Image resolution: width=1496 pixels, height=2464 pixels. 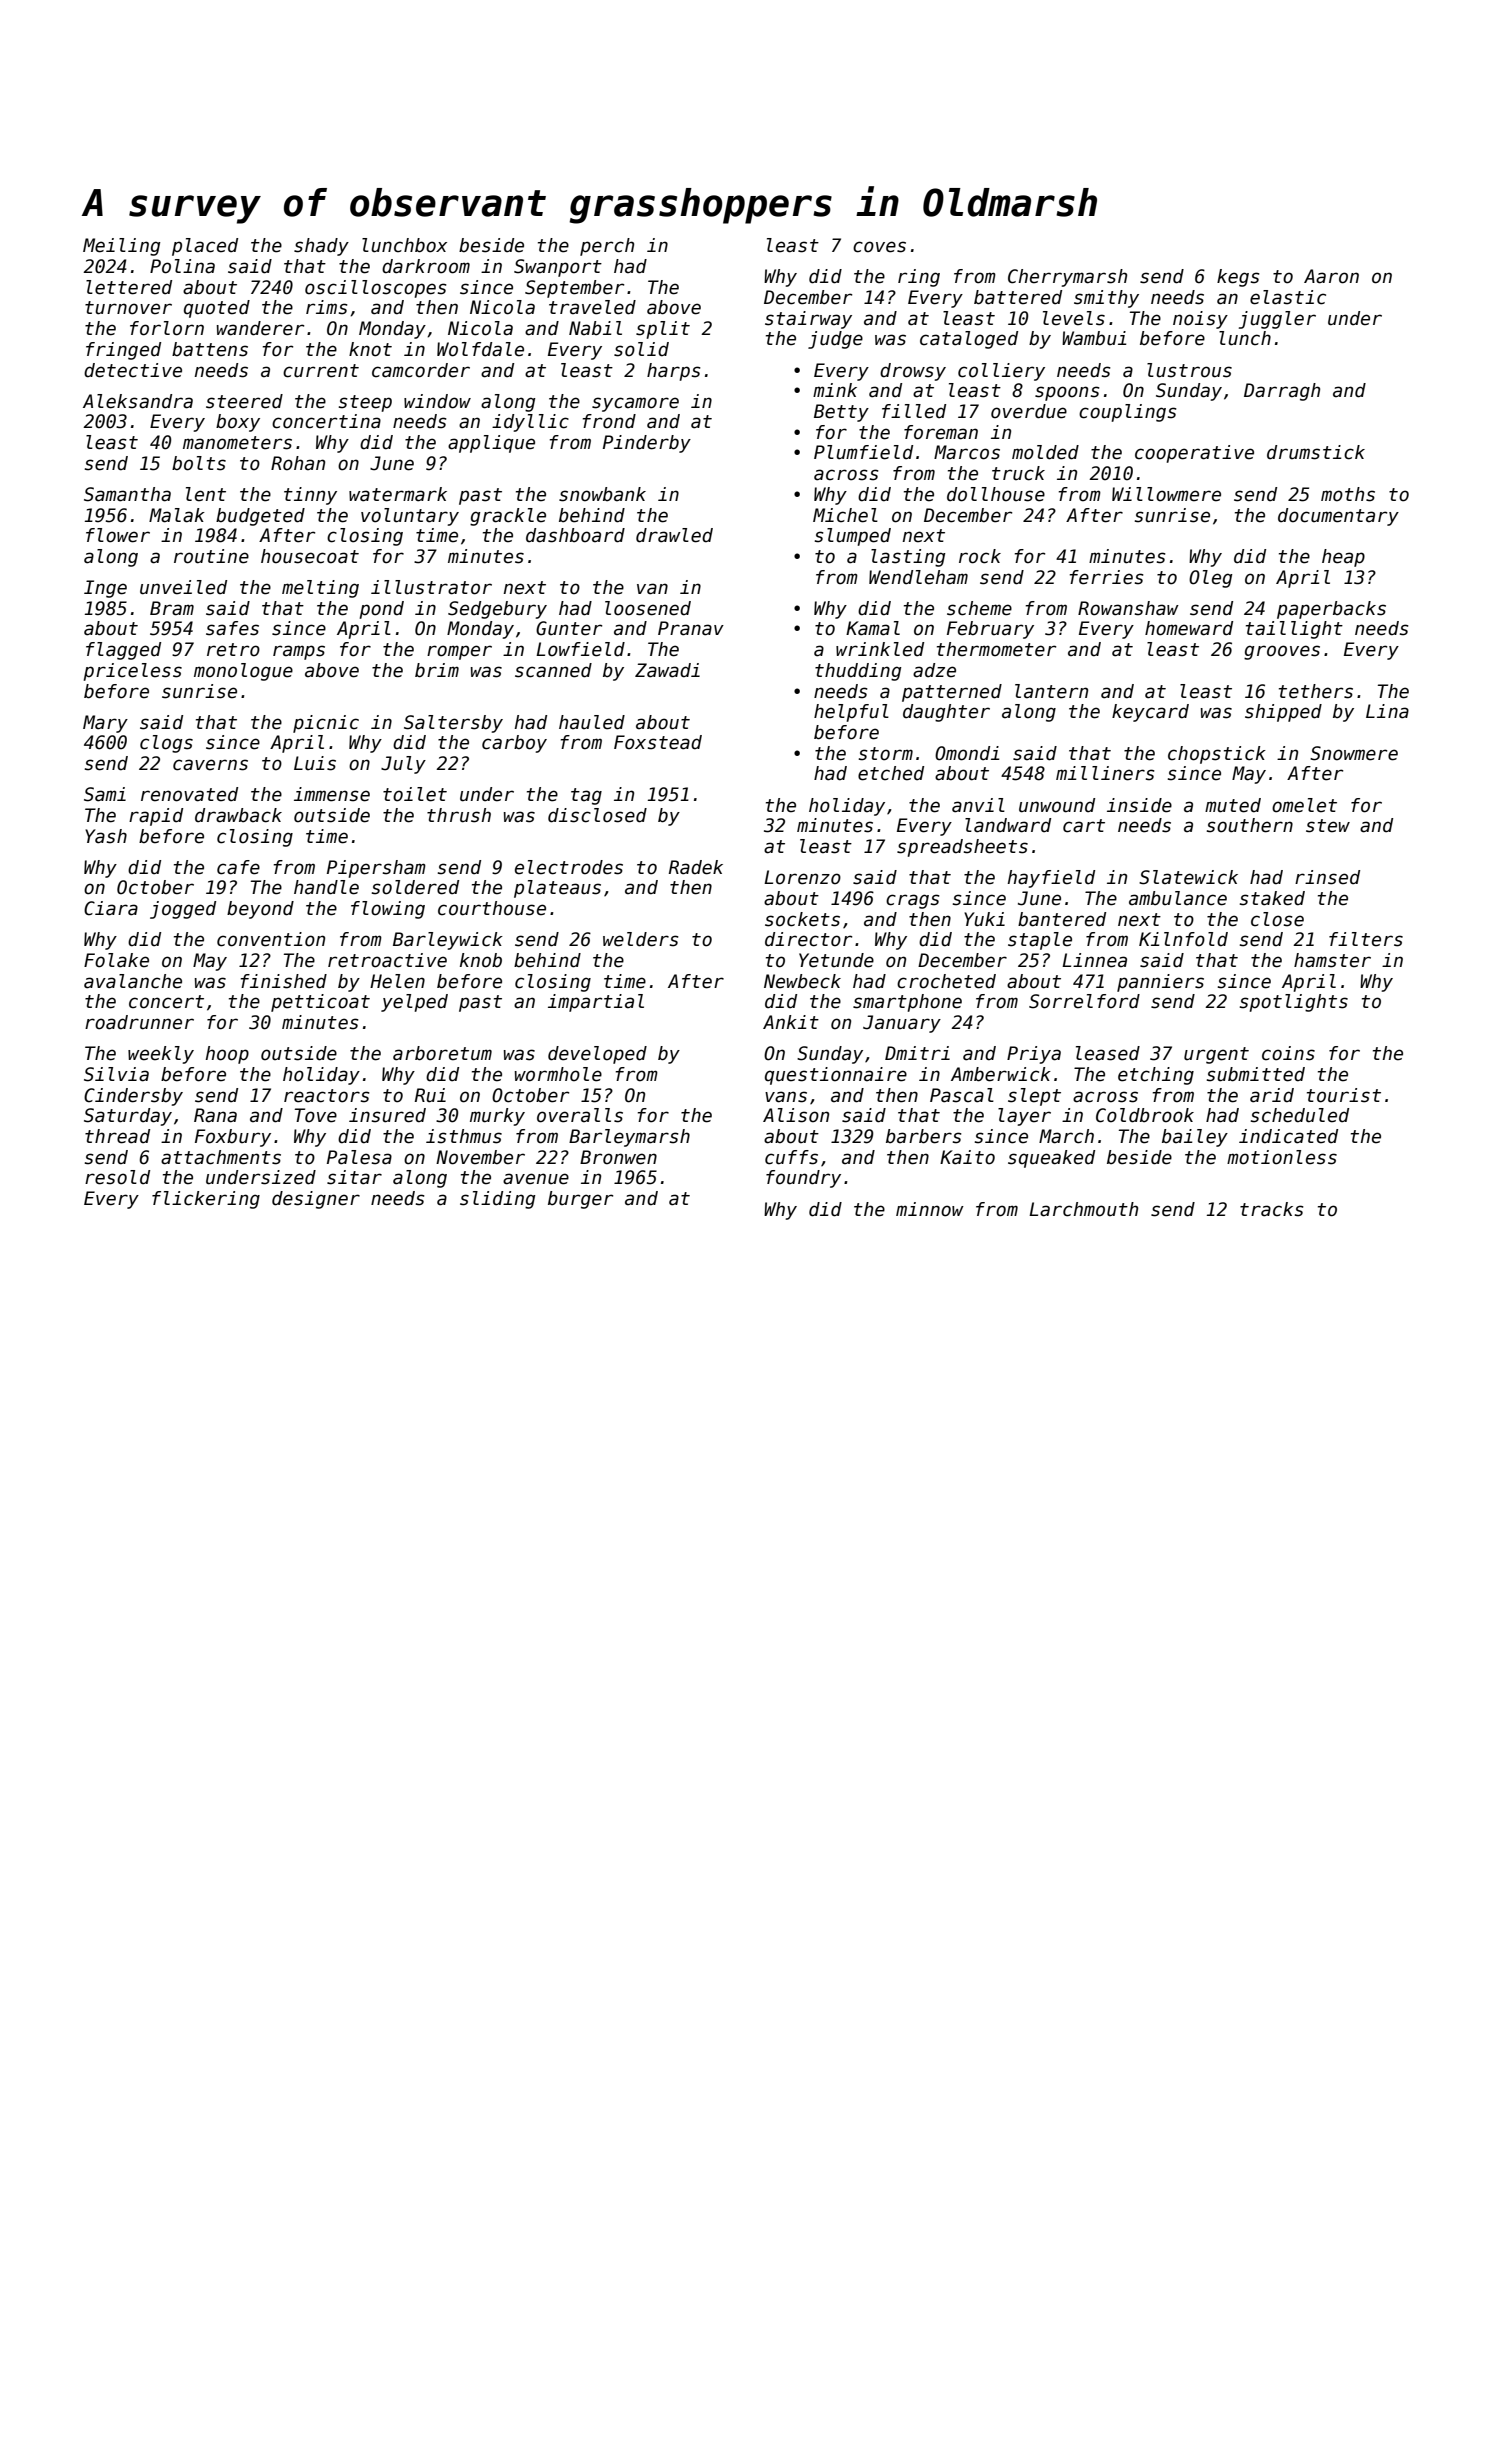 What do you see at coordinates (808, 320) in the image?
I see `stairway` at bounding box center [808, 320].
